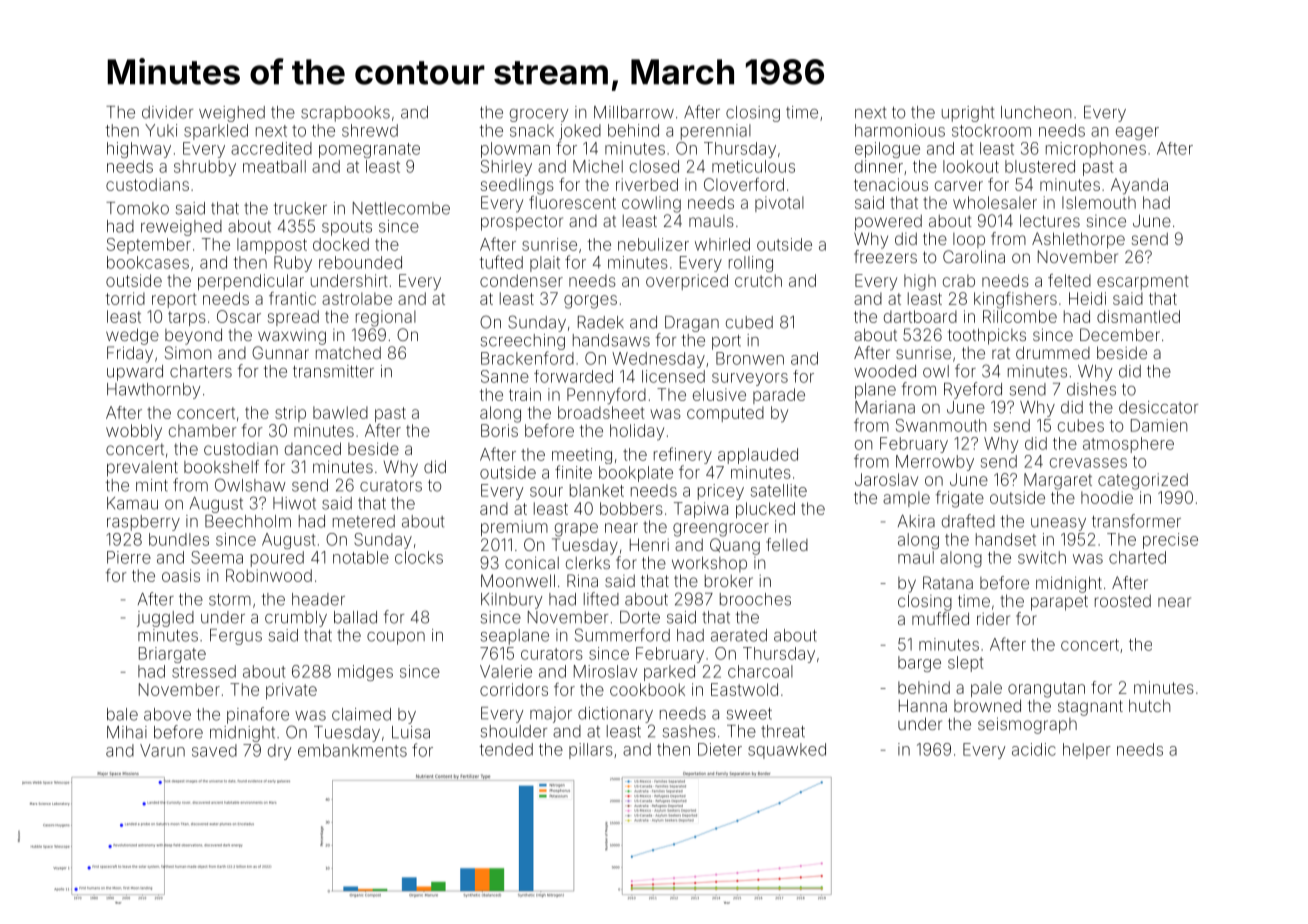 The image size is (1308, 924). Describe the element at coordinates (1058, 524) in the screenshot. I see `uneasy` at that location.
